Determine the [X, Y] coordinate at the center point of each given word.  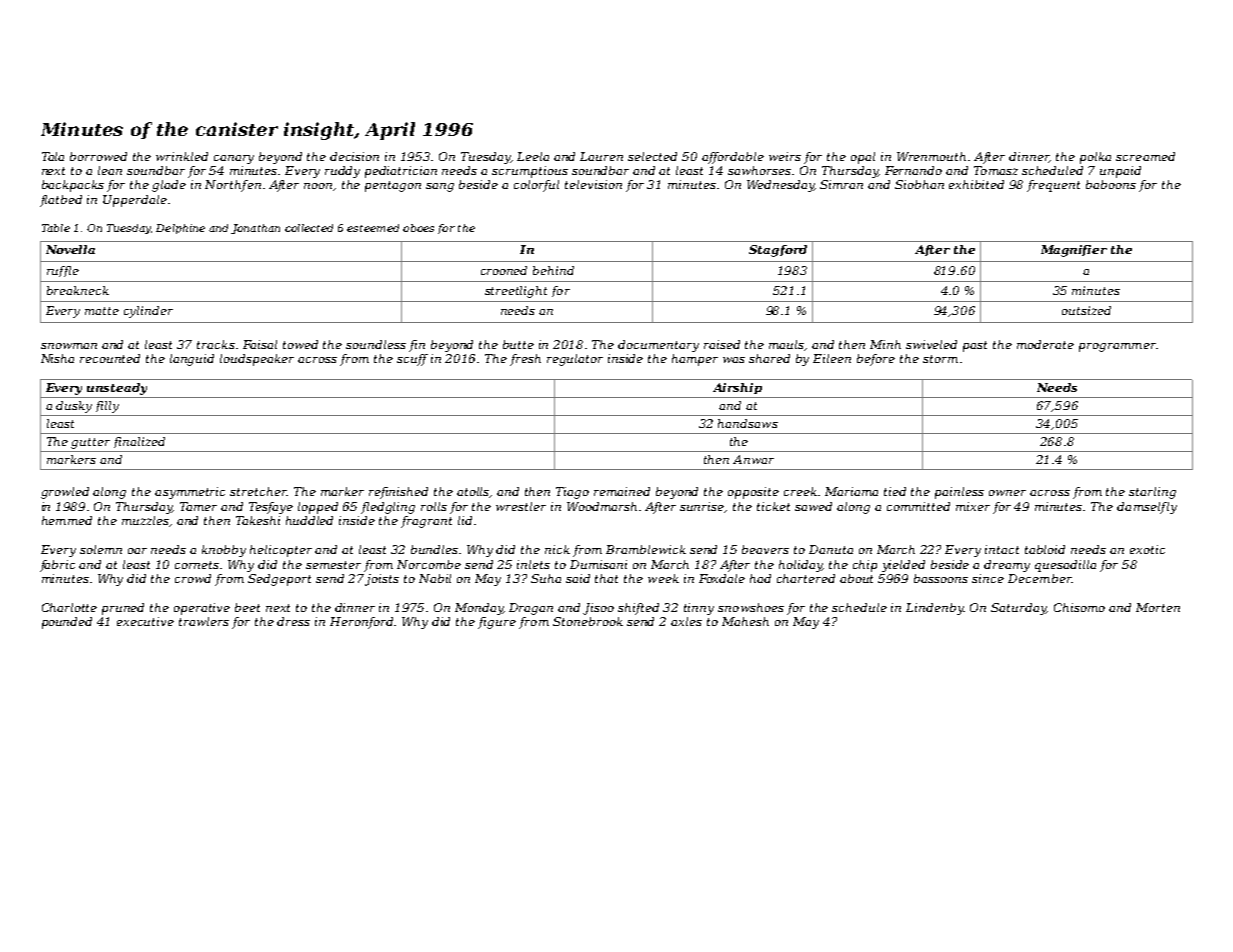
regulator [575, 360]
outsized [1086, 310]
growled [65, 493]
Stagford [778, 251]
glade [169, 186]
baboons [1111, 184]
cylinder [148, 312]
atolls [473, 492]
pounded [67, 623]
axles [686, 621]
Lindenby [934, 609]
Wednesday [780, 186]
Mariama [851, 491]
